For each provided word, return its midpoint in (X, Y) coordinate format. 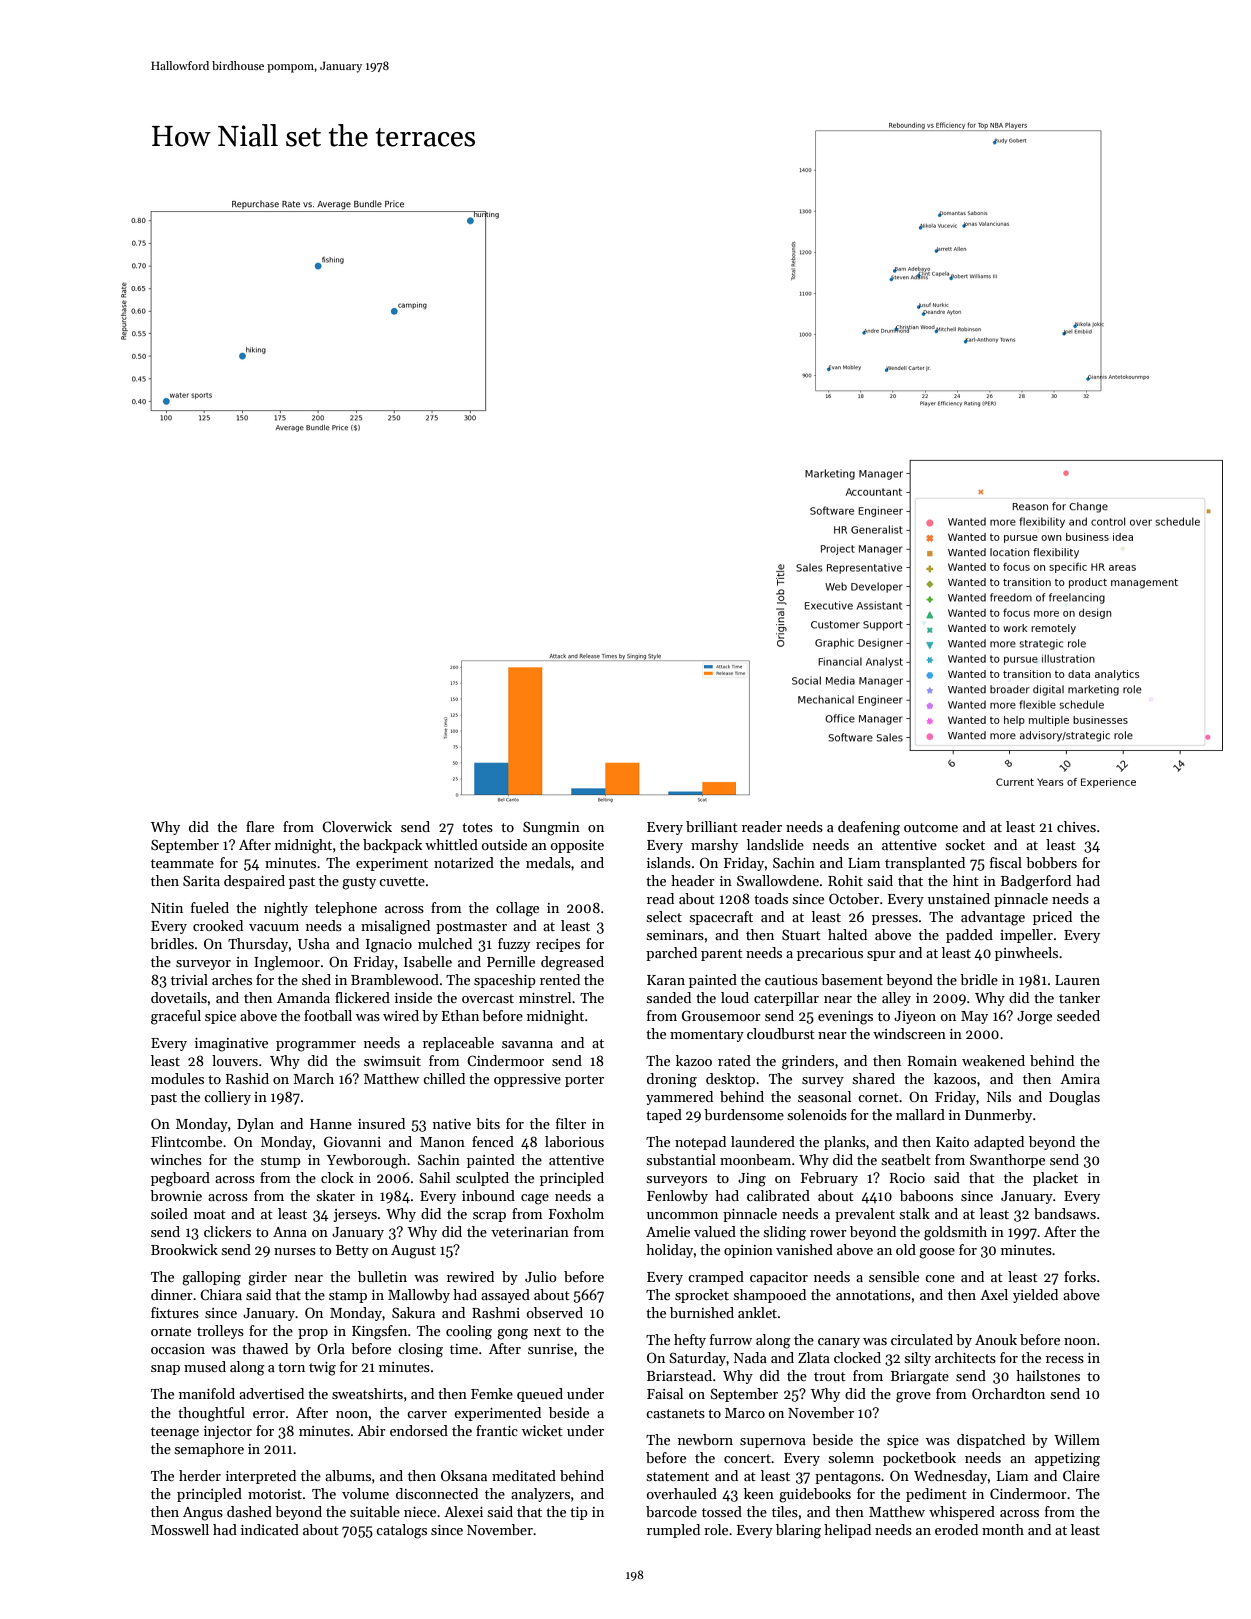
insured (381, 1123)
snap (165, 1370)
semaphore (209, 1450)
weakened (993, 1060)
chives (1076, 826)
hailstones (1048, 1375)
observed (555, 1312)
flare (260, 826)
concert (747, 1458)
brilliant (712, 826)
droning (672, 1080)
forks (1080, 1276)
